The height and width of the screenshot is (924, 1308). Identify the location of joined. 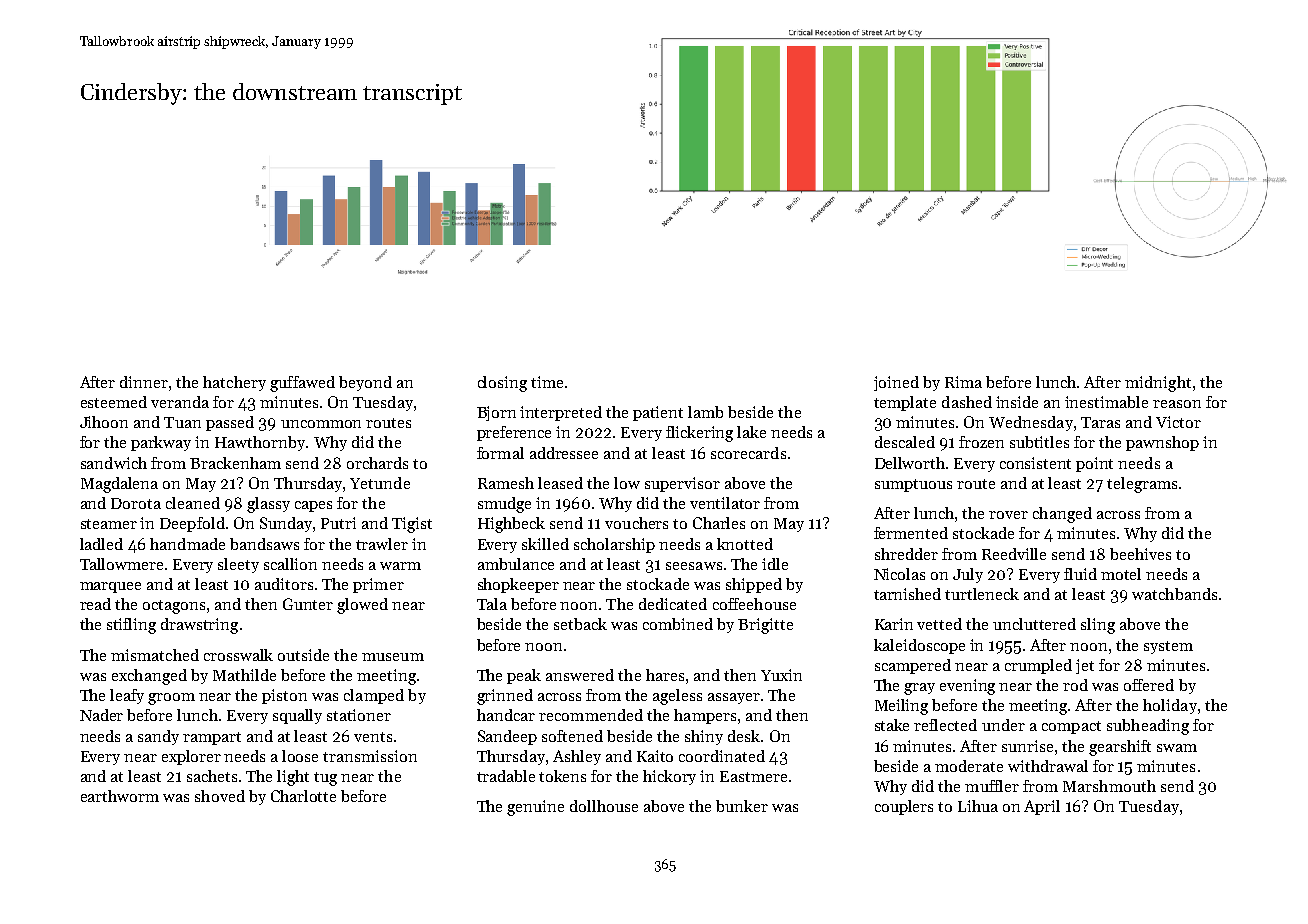
(896, 383).
